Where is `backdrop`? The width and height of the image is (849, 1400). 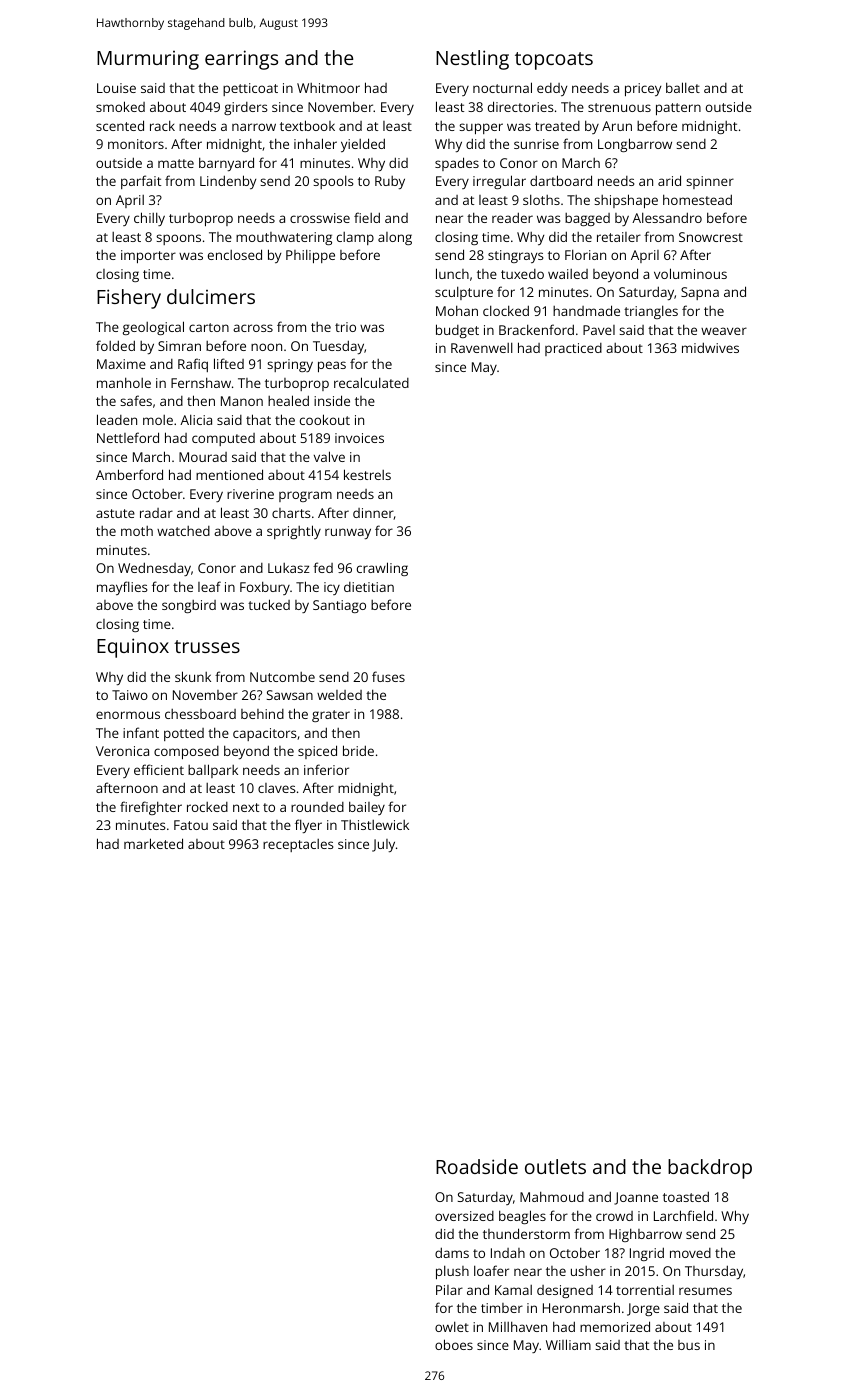
backdrop is located at coordinates (710, 1169).
